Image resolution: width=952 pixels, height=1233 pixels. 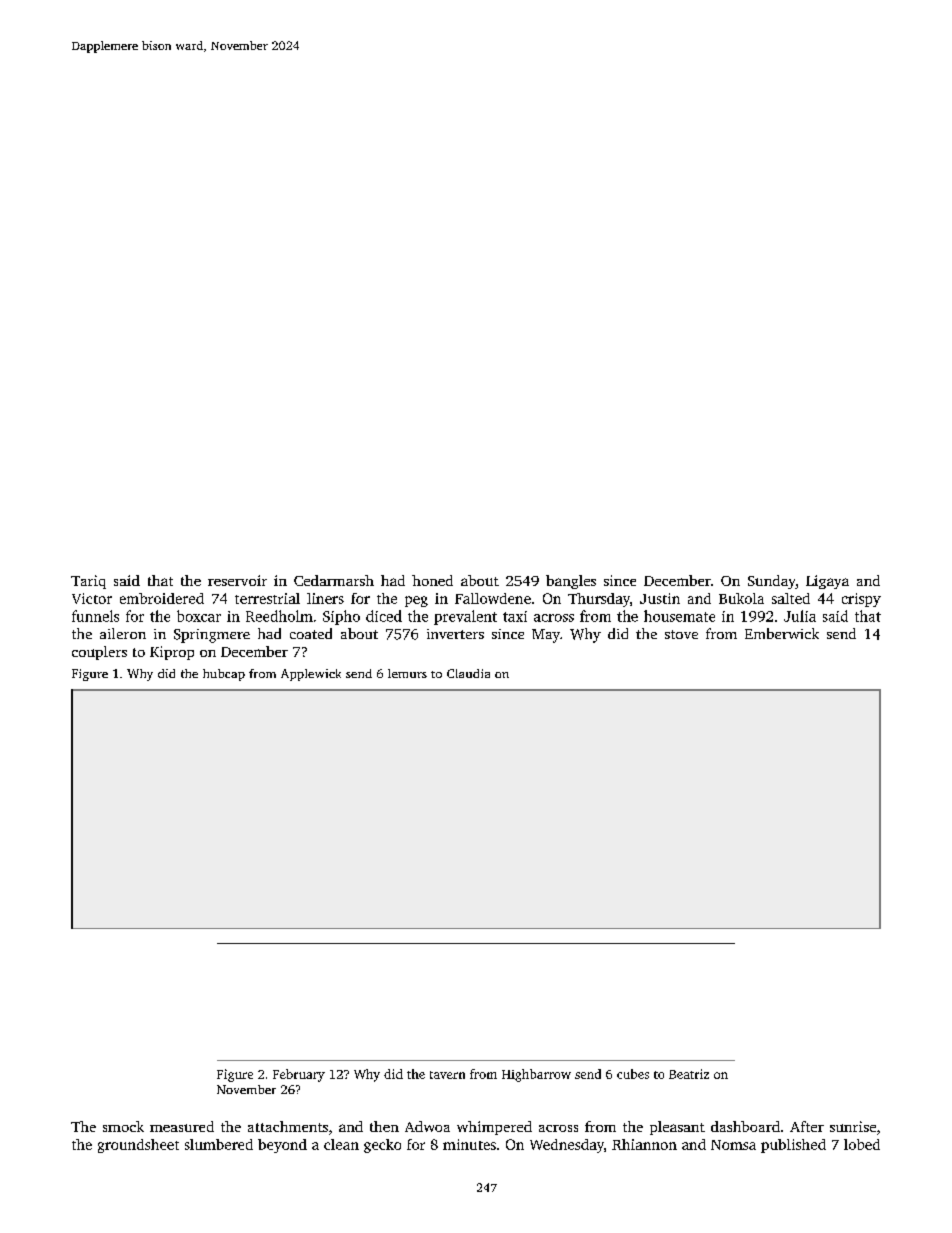 What do you see at coordinates (407, 673) in the screenshot?
I see `lemurs` at bounding box center [407, 673].
